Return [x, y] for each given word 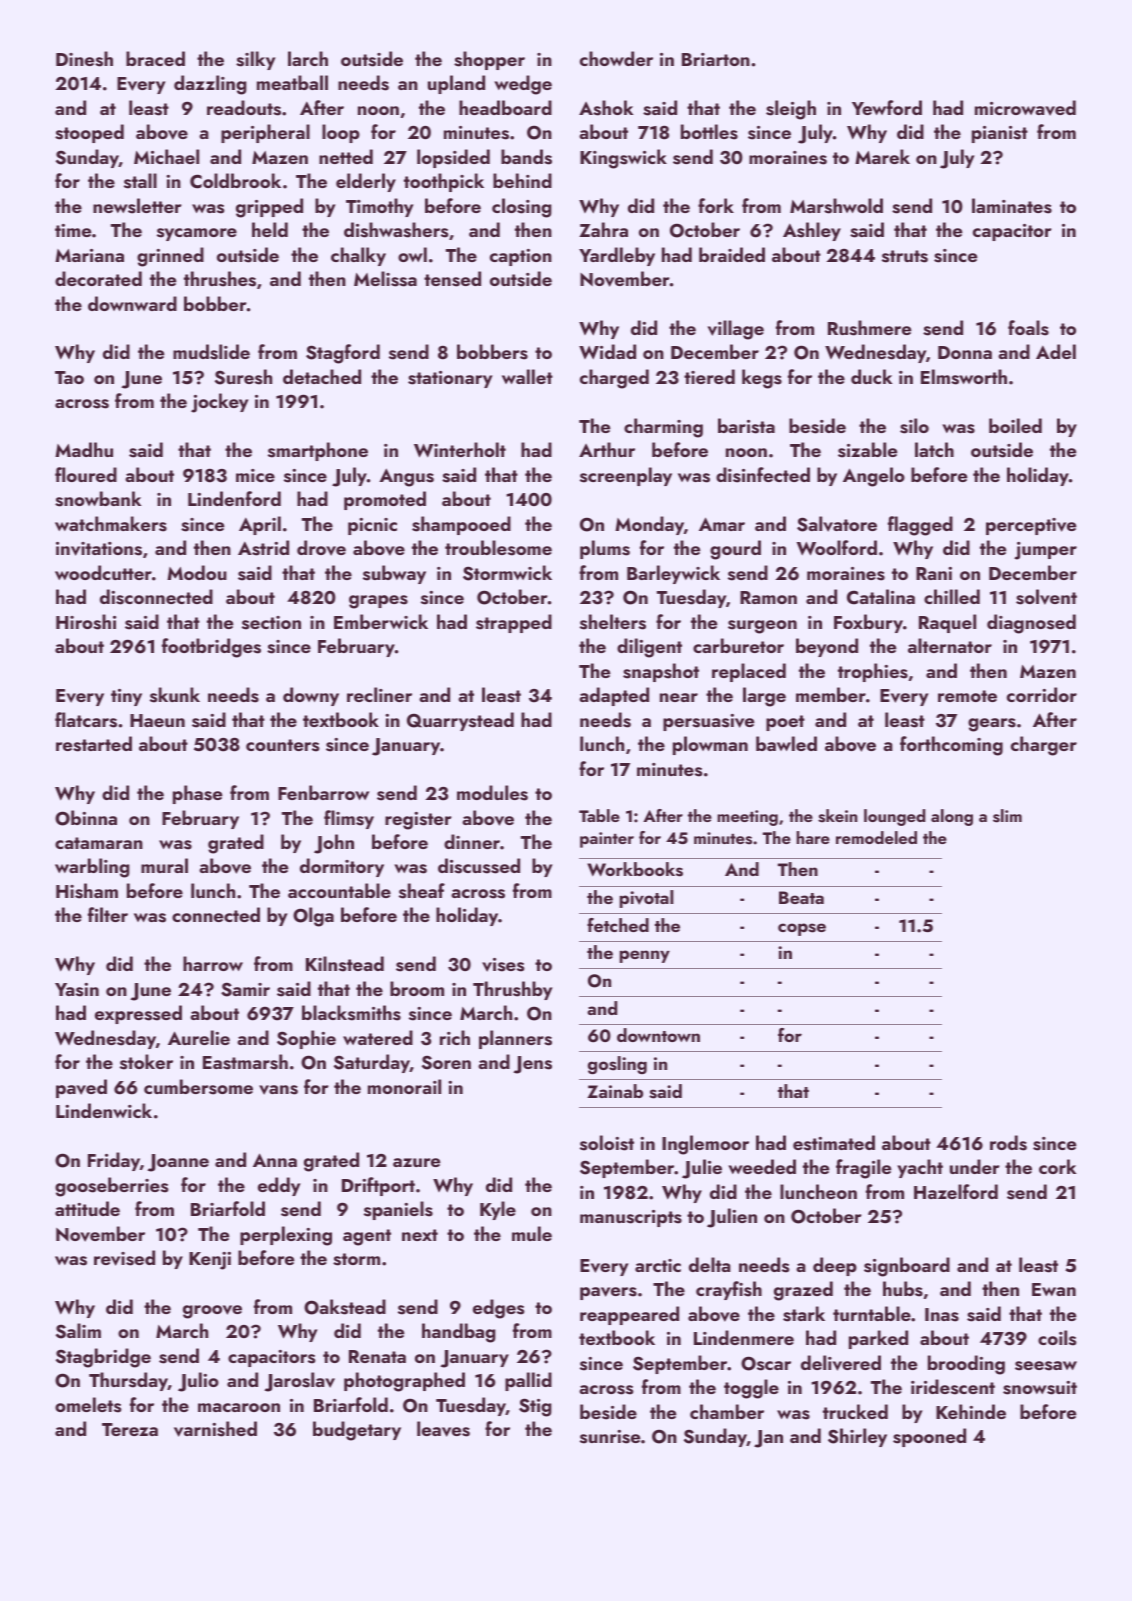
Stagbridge [103, 1358]
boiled [1015, 425]
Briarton [716, 59]
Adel [1056, 351]
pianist [1000, 134]
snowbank [98, 499]
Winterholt [460, 450]
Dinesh [84, 59]
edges [498, 1309]
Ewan [1054, 1289]
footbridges [211, 648]
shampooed [461, 525]
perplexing [286, 1236]
